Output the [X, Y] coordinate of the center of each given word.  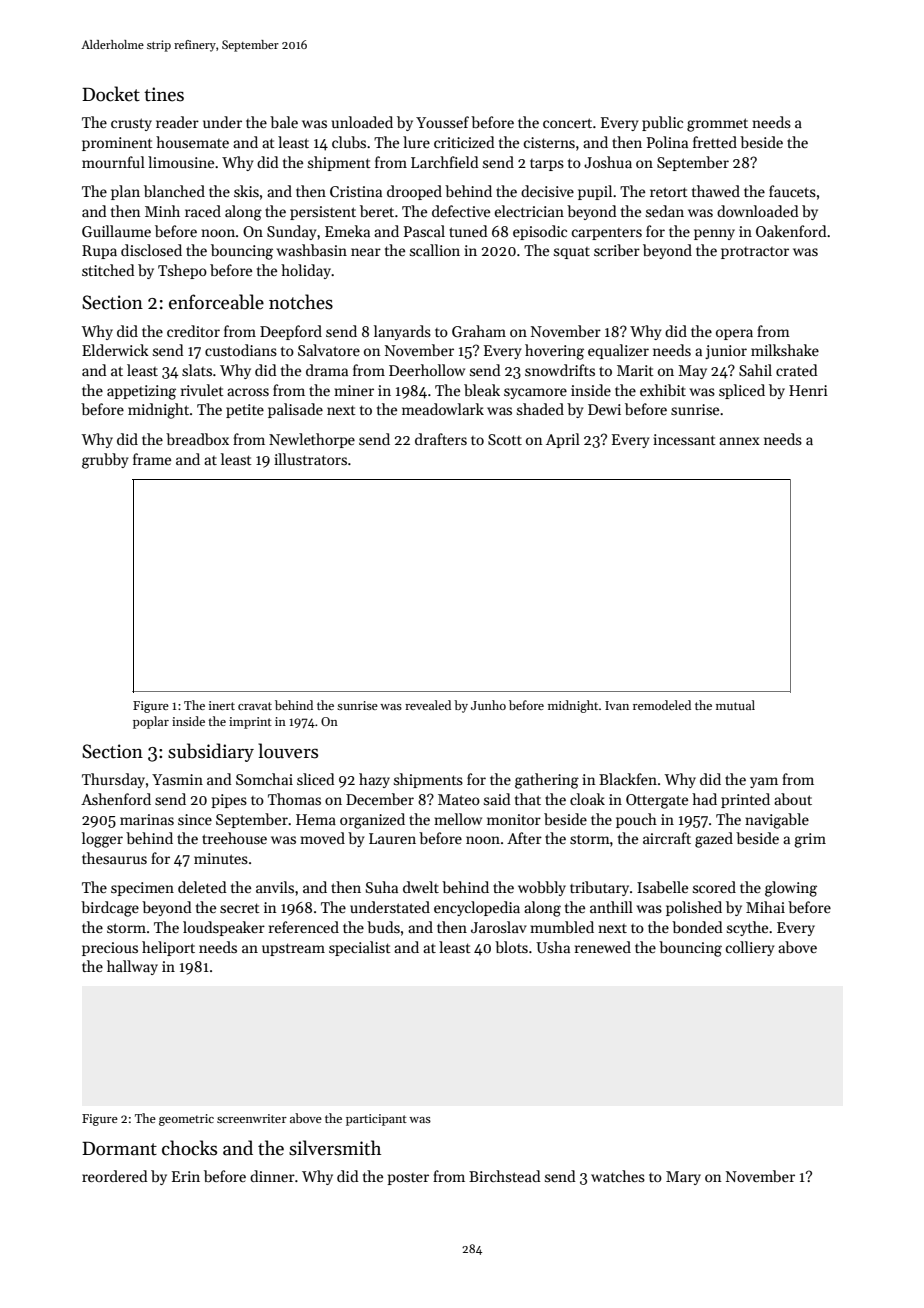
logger [102, 840]
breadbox [197, 439]
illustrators [310, 459]
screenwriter [252, 1118]
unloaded [362, 122]
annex [739, 441]
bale [284, 122]
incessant [684, 439]
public [662, 123]
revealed [428, 705]
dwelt [421, 887]
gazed [714, 840]
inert [222, 705]
